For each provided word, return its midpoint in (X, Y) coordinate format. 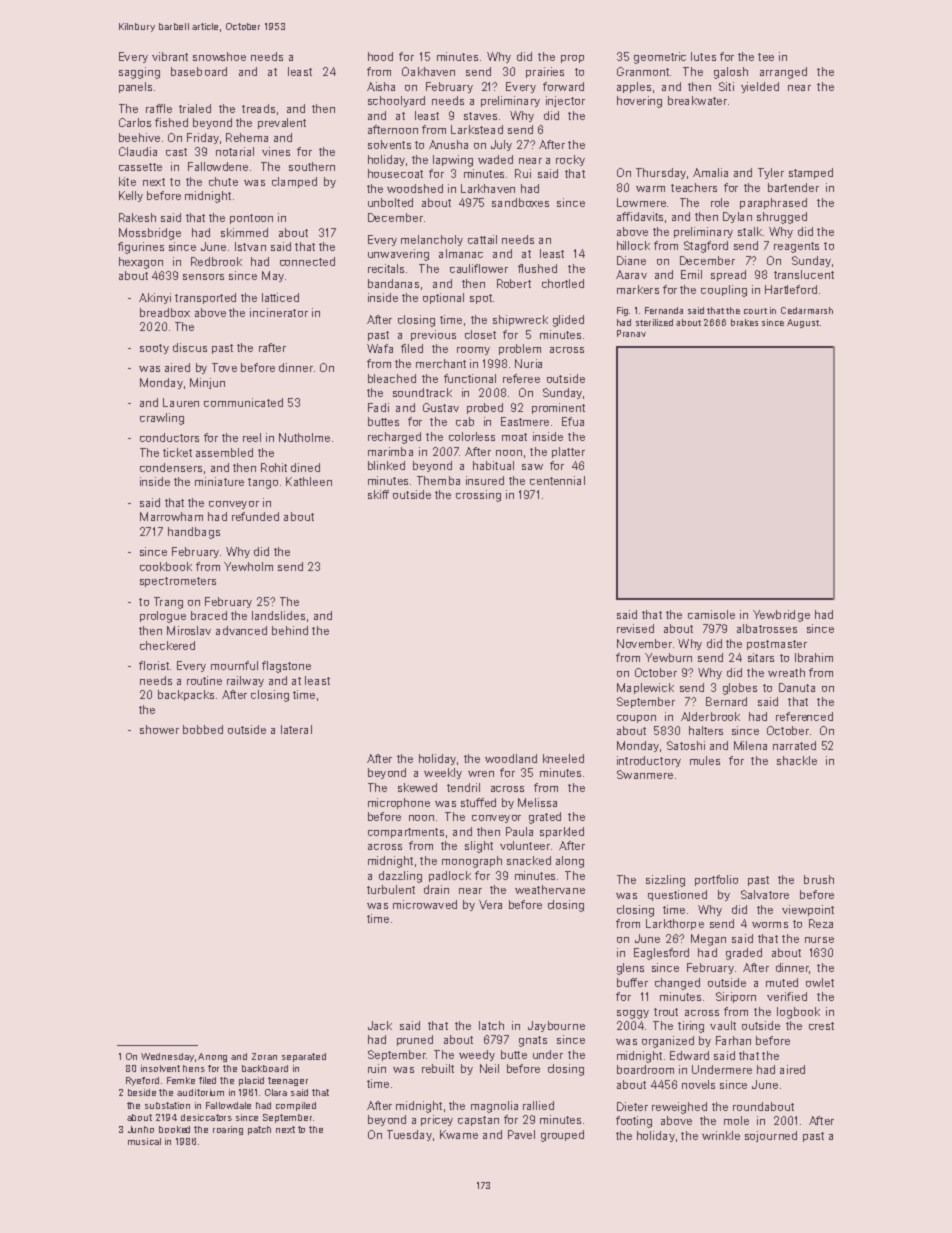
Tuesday (409, 1135)
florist (154, 665)
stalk (750, 231)
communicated (243, 402)
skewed (417, 787)
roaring (228, 1130)
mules (705, 760)
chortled (563, 283)
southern (312, 166)
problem (520, 349)
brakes (744, 322)
